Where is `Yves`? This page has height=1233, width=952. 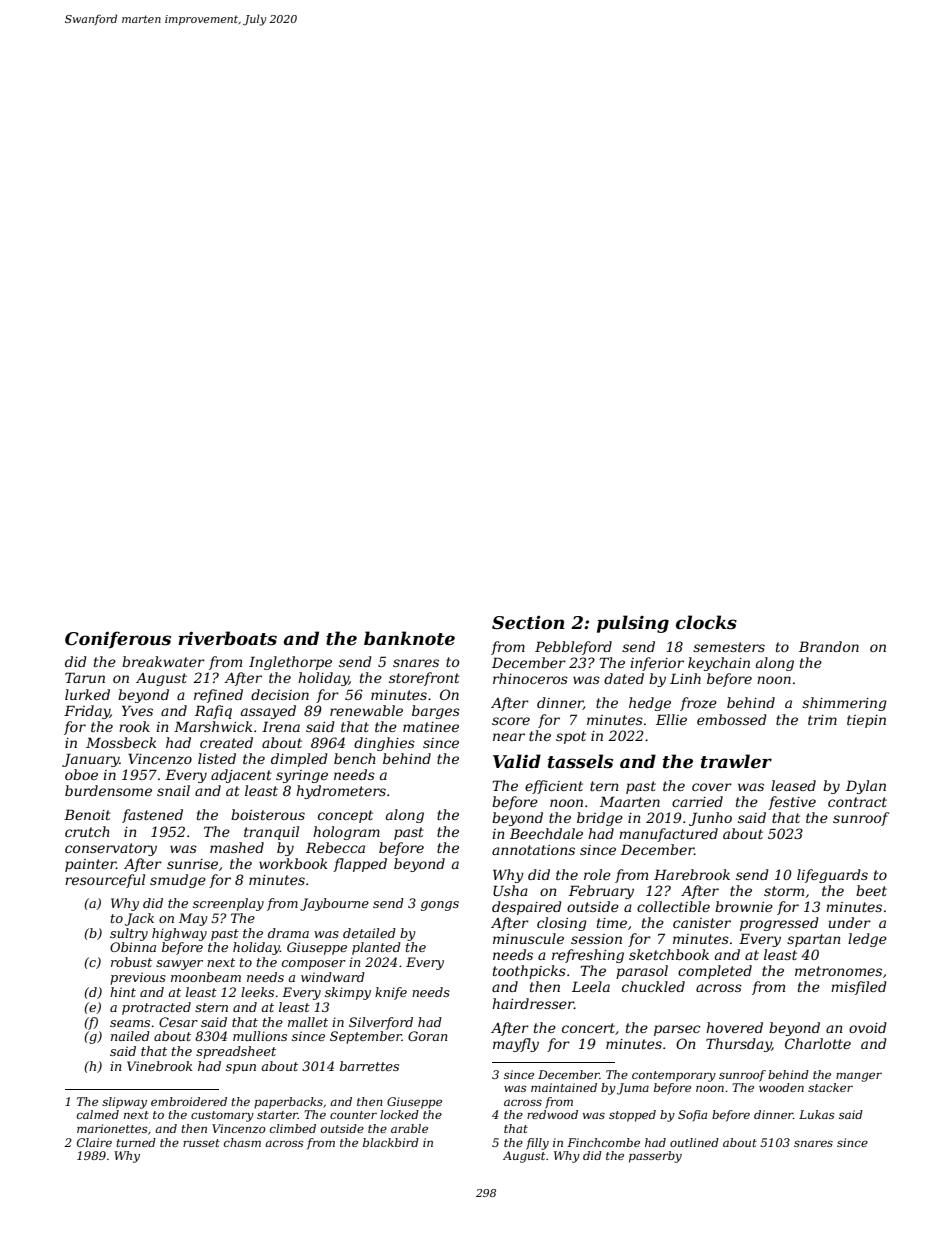 Yves is located at coordinates (137, 710).
